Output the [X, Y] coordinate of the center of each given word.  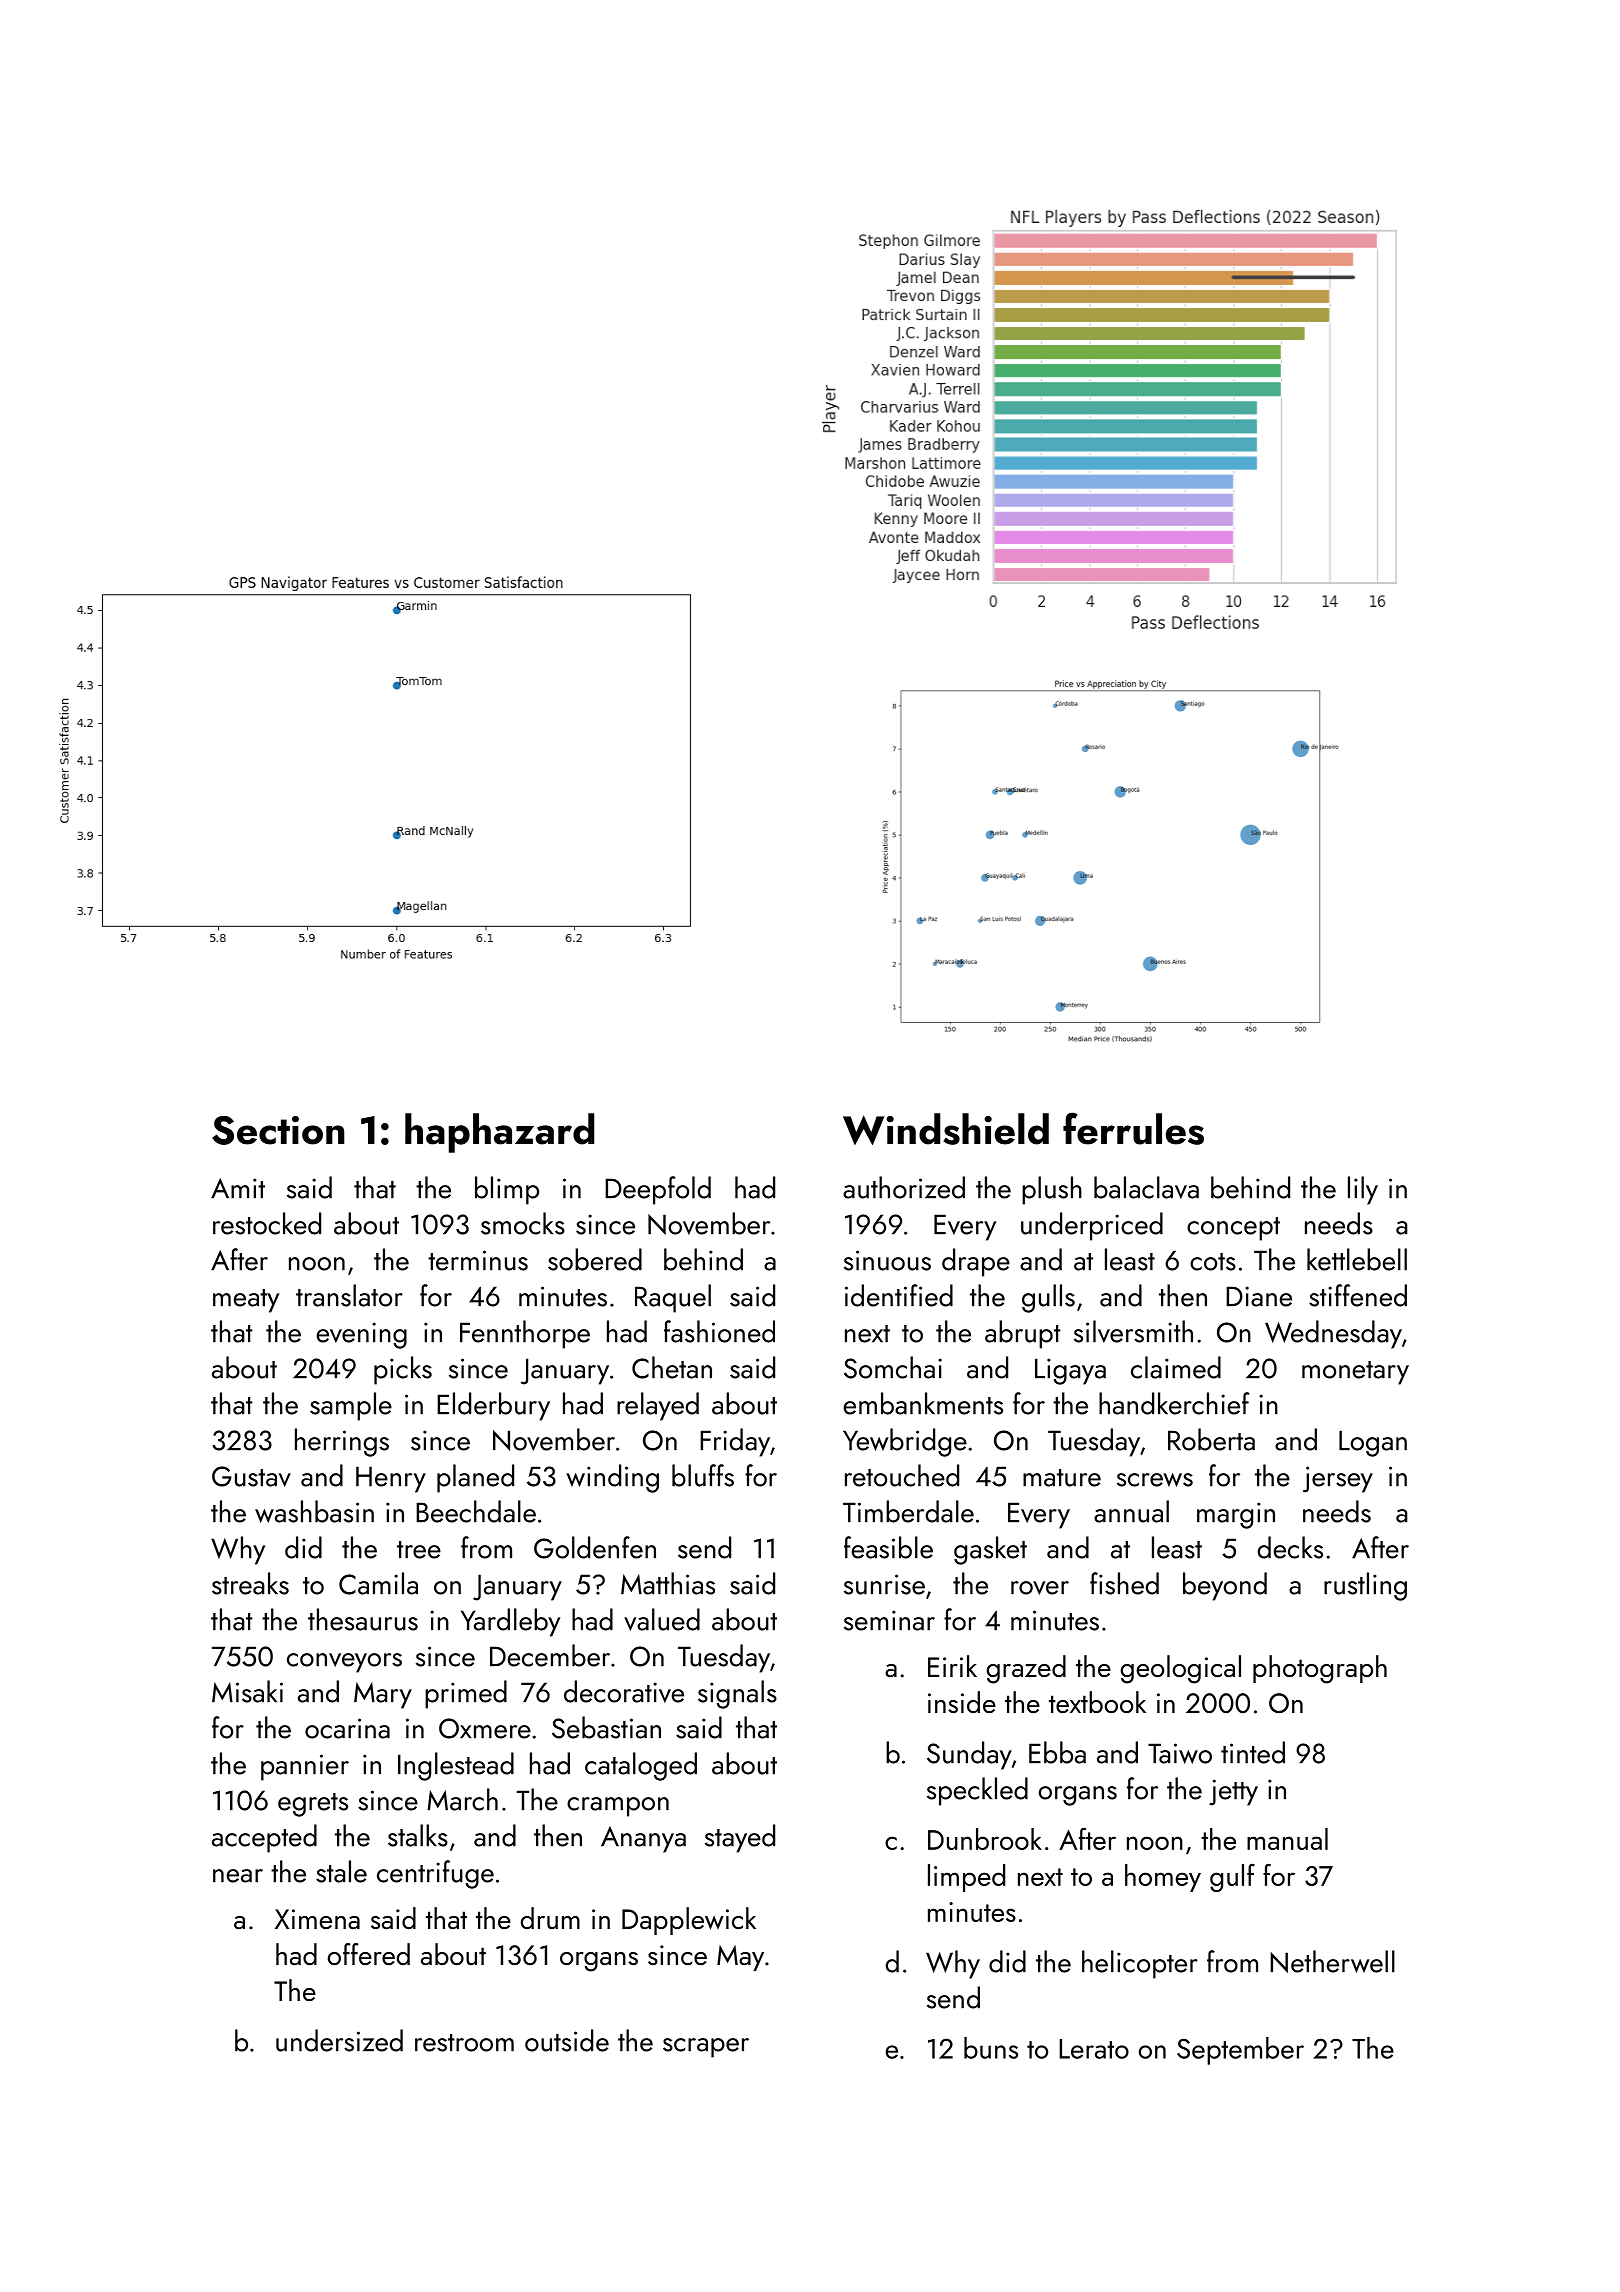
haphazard [499, 1133]
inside [962, 1702]
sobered [595, 1259]
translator [349, 1295]
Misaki [247, 1691]
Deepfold [658, 1190]
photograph [1320, 1669]
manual [1287, 1839]
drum [550, 1918]
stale [341, 1871]
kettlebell [1357, 1259]
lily [1363, 1190]
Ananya [643, 1839]
